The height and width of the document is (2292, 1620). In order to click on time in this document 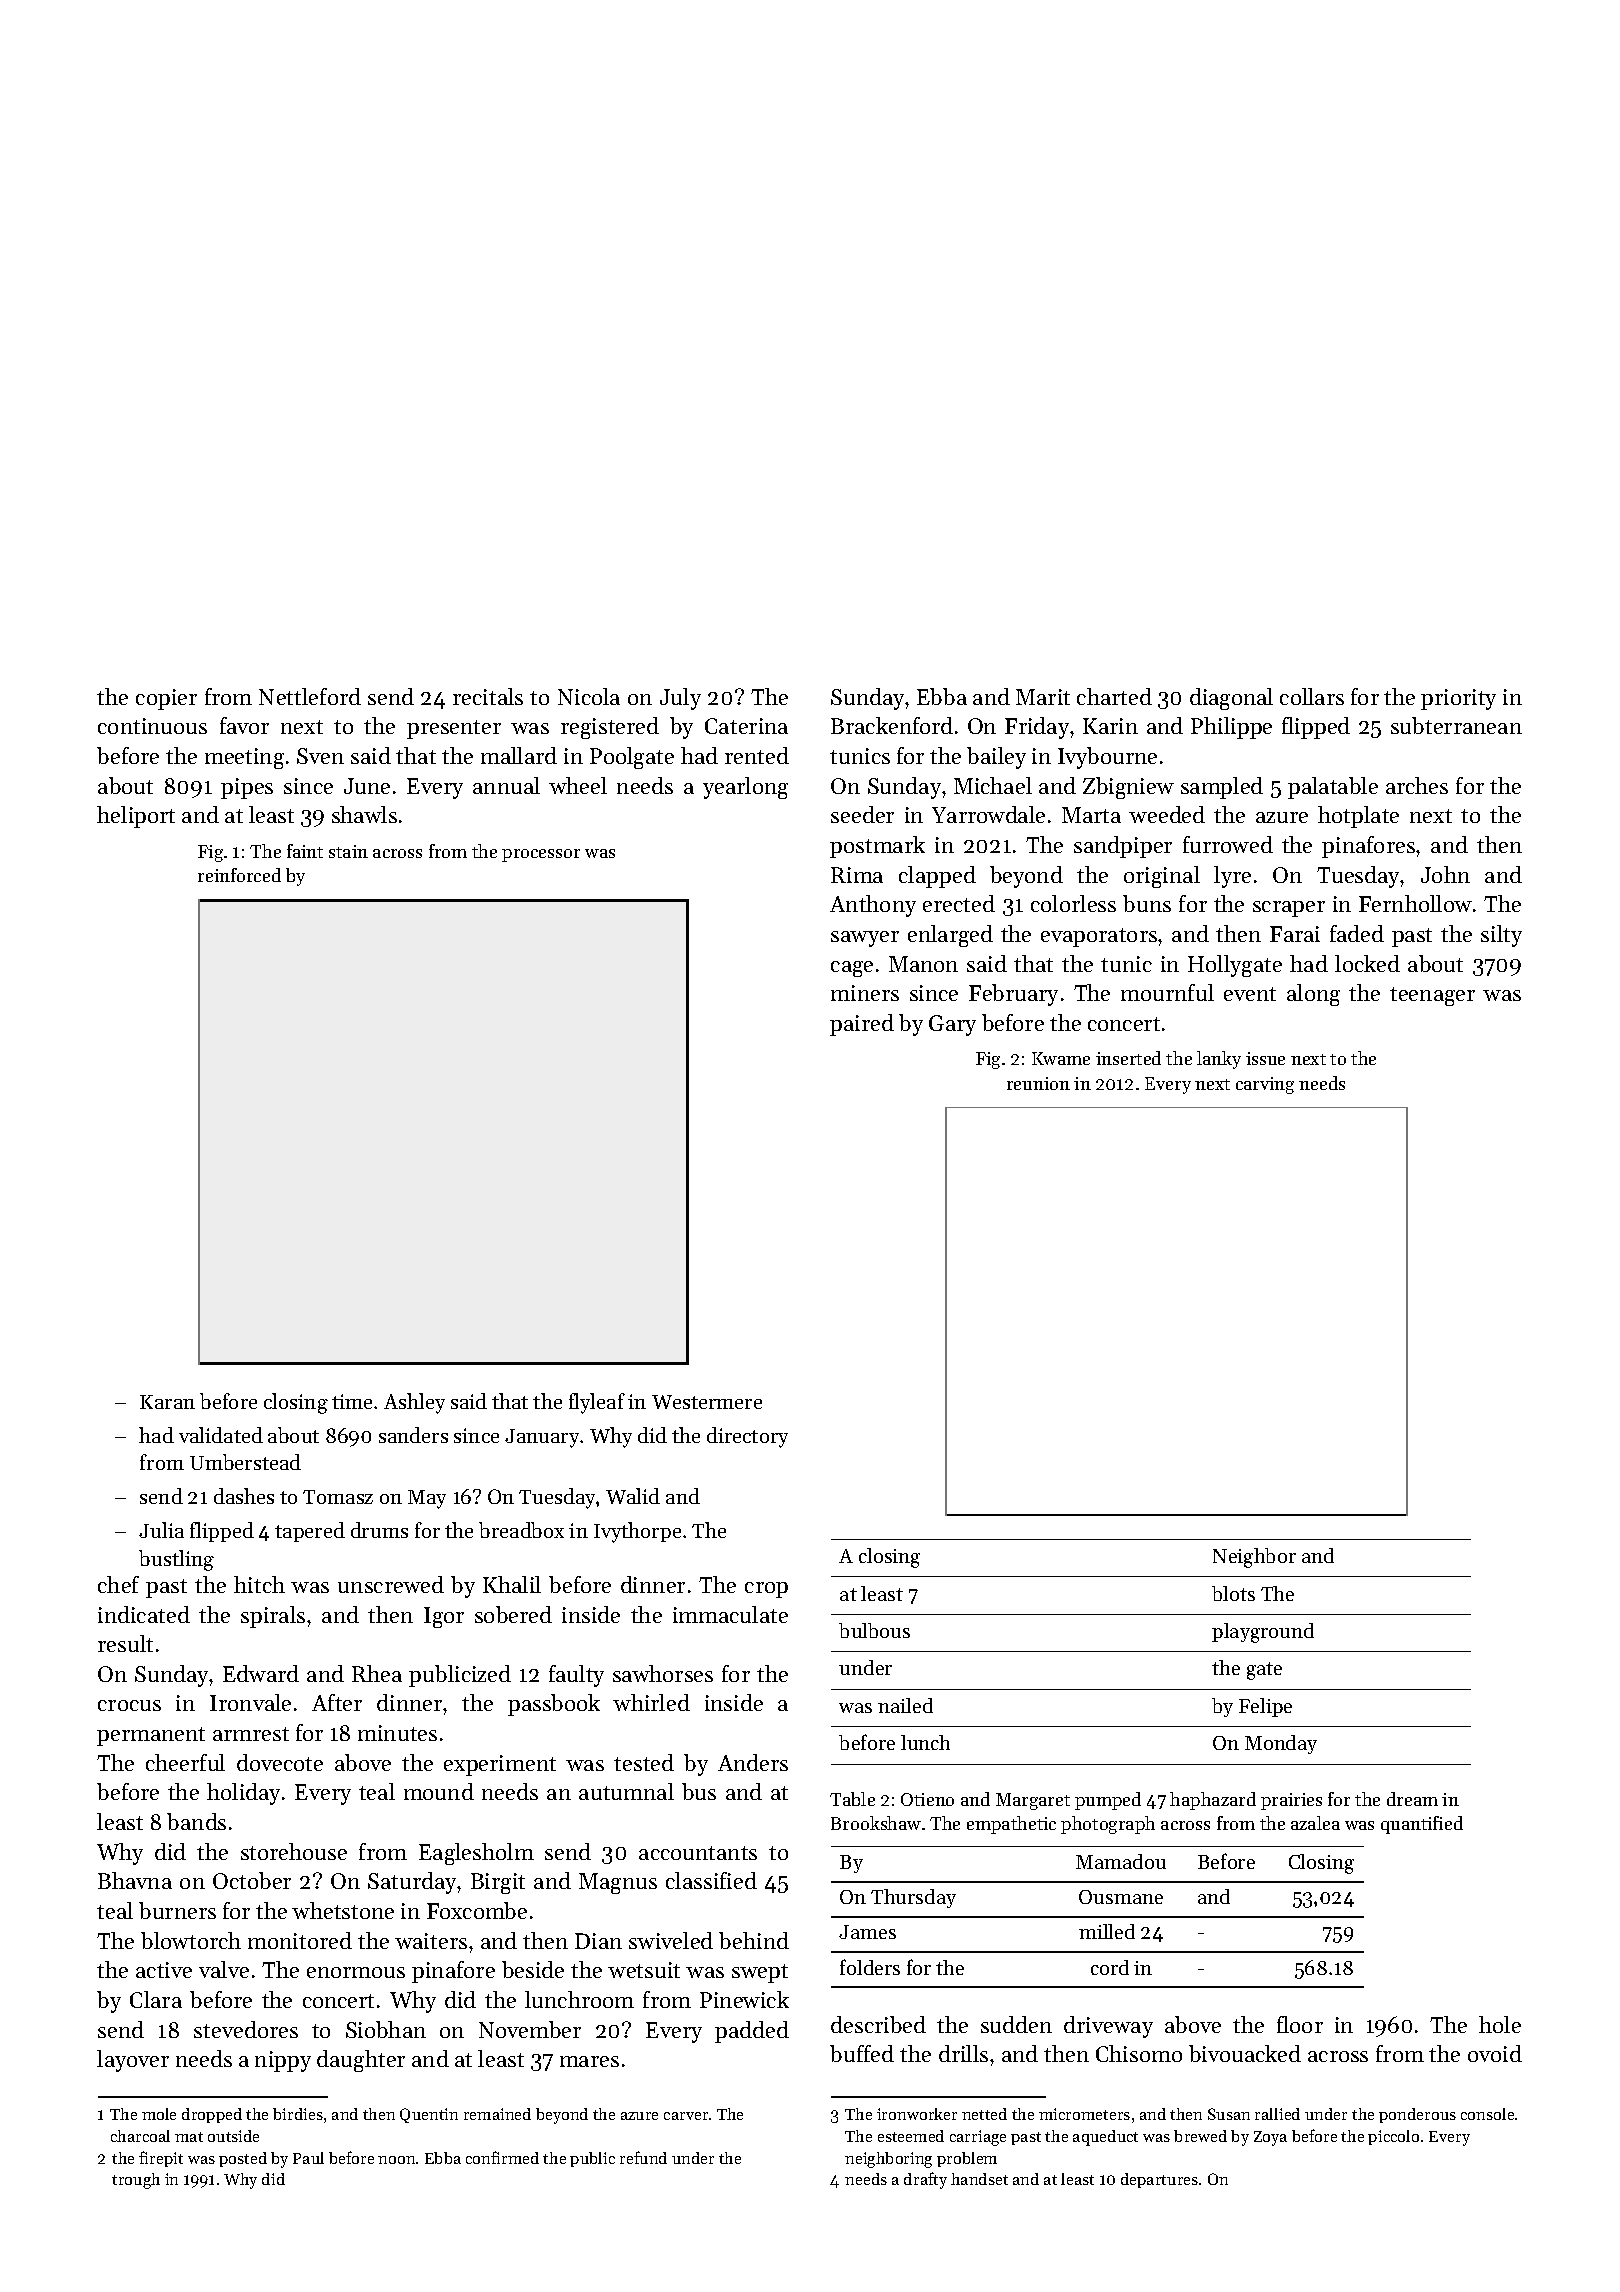, I will do `click(352, 1401)`.
